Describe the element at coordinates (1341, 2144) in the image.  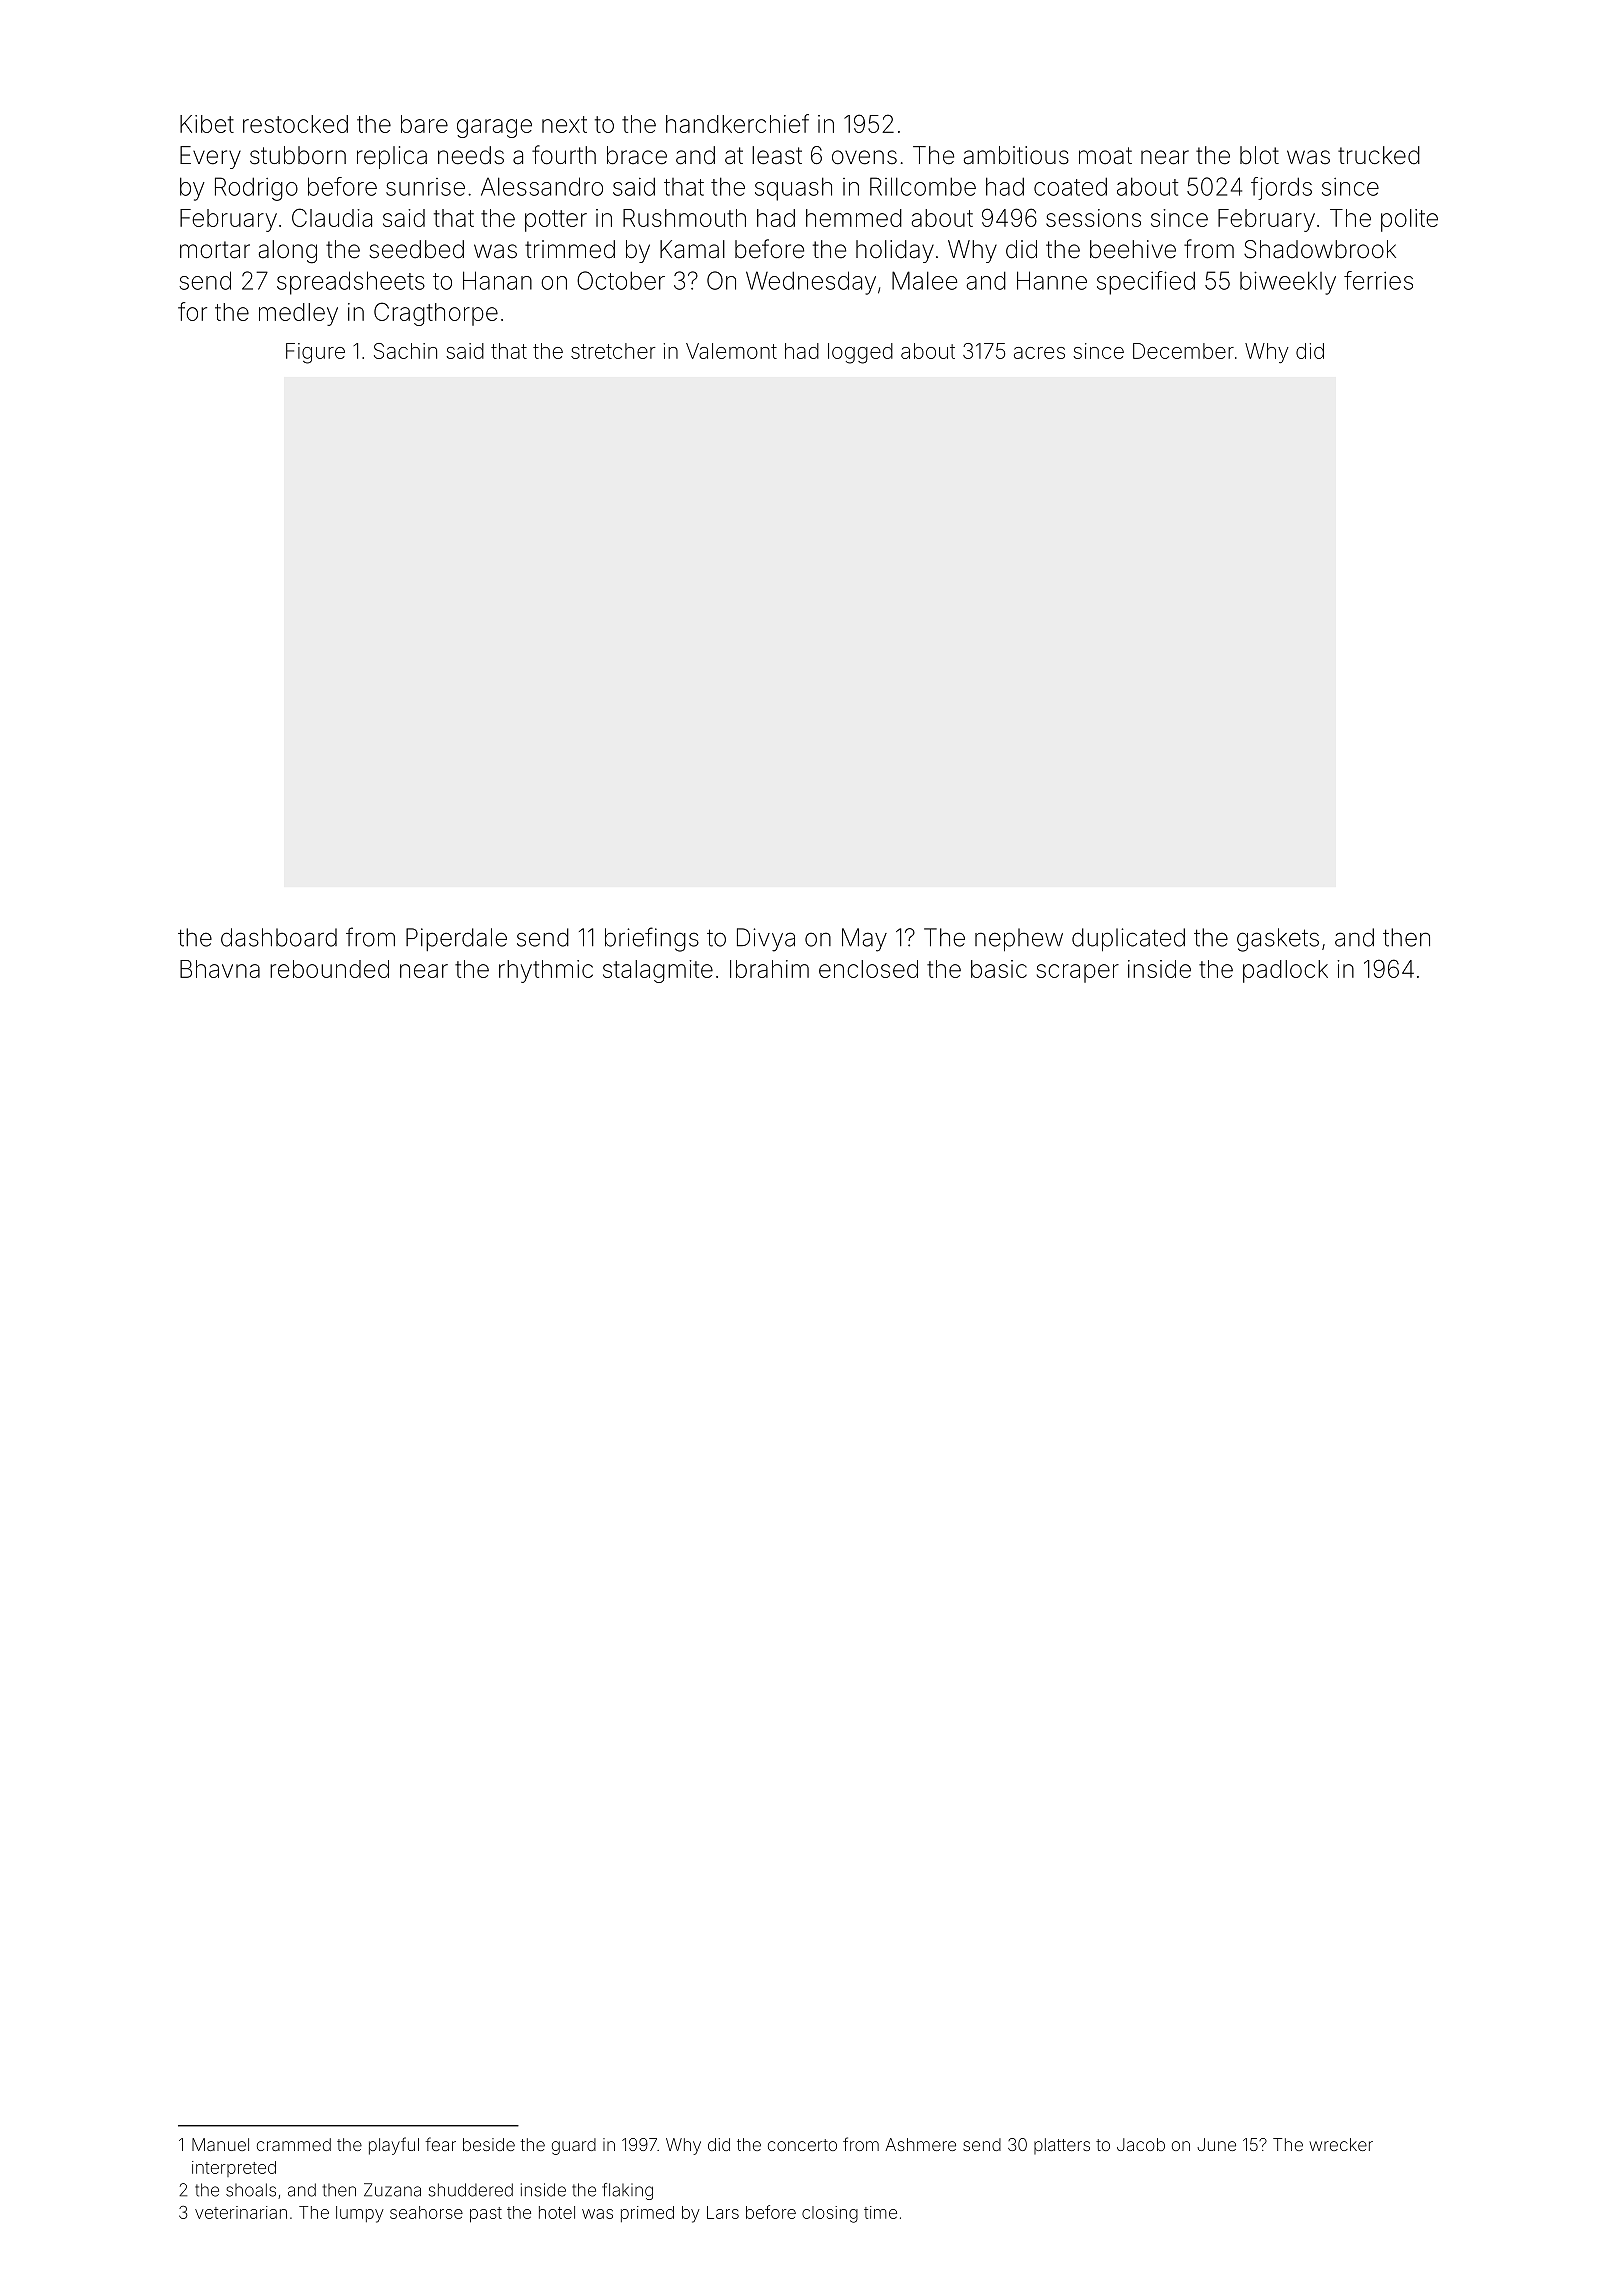
I see `wrecker` at that location.
